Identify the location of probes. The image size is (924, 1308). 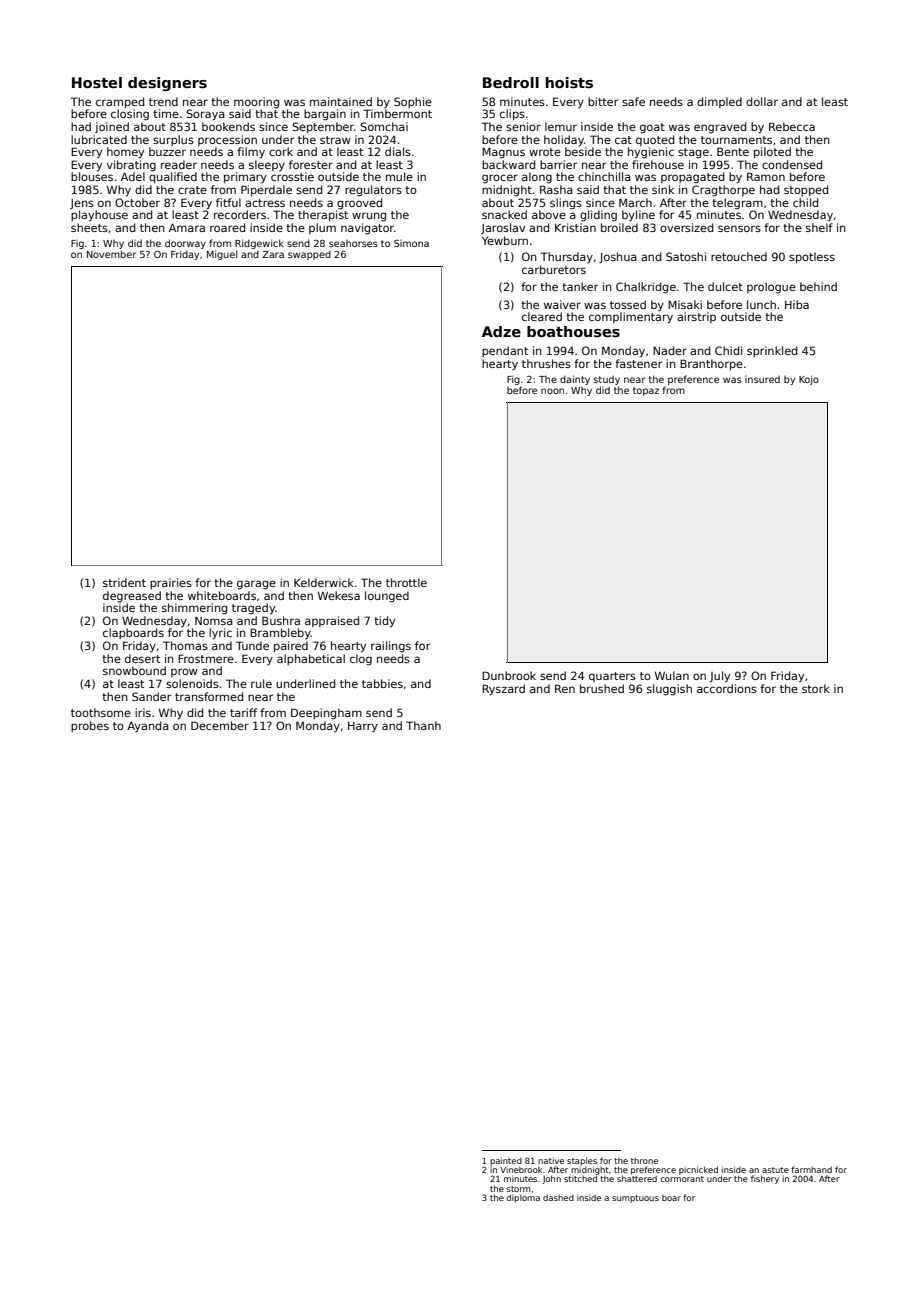
(90, 726).
